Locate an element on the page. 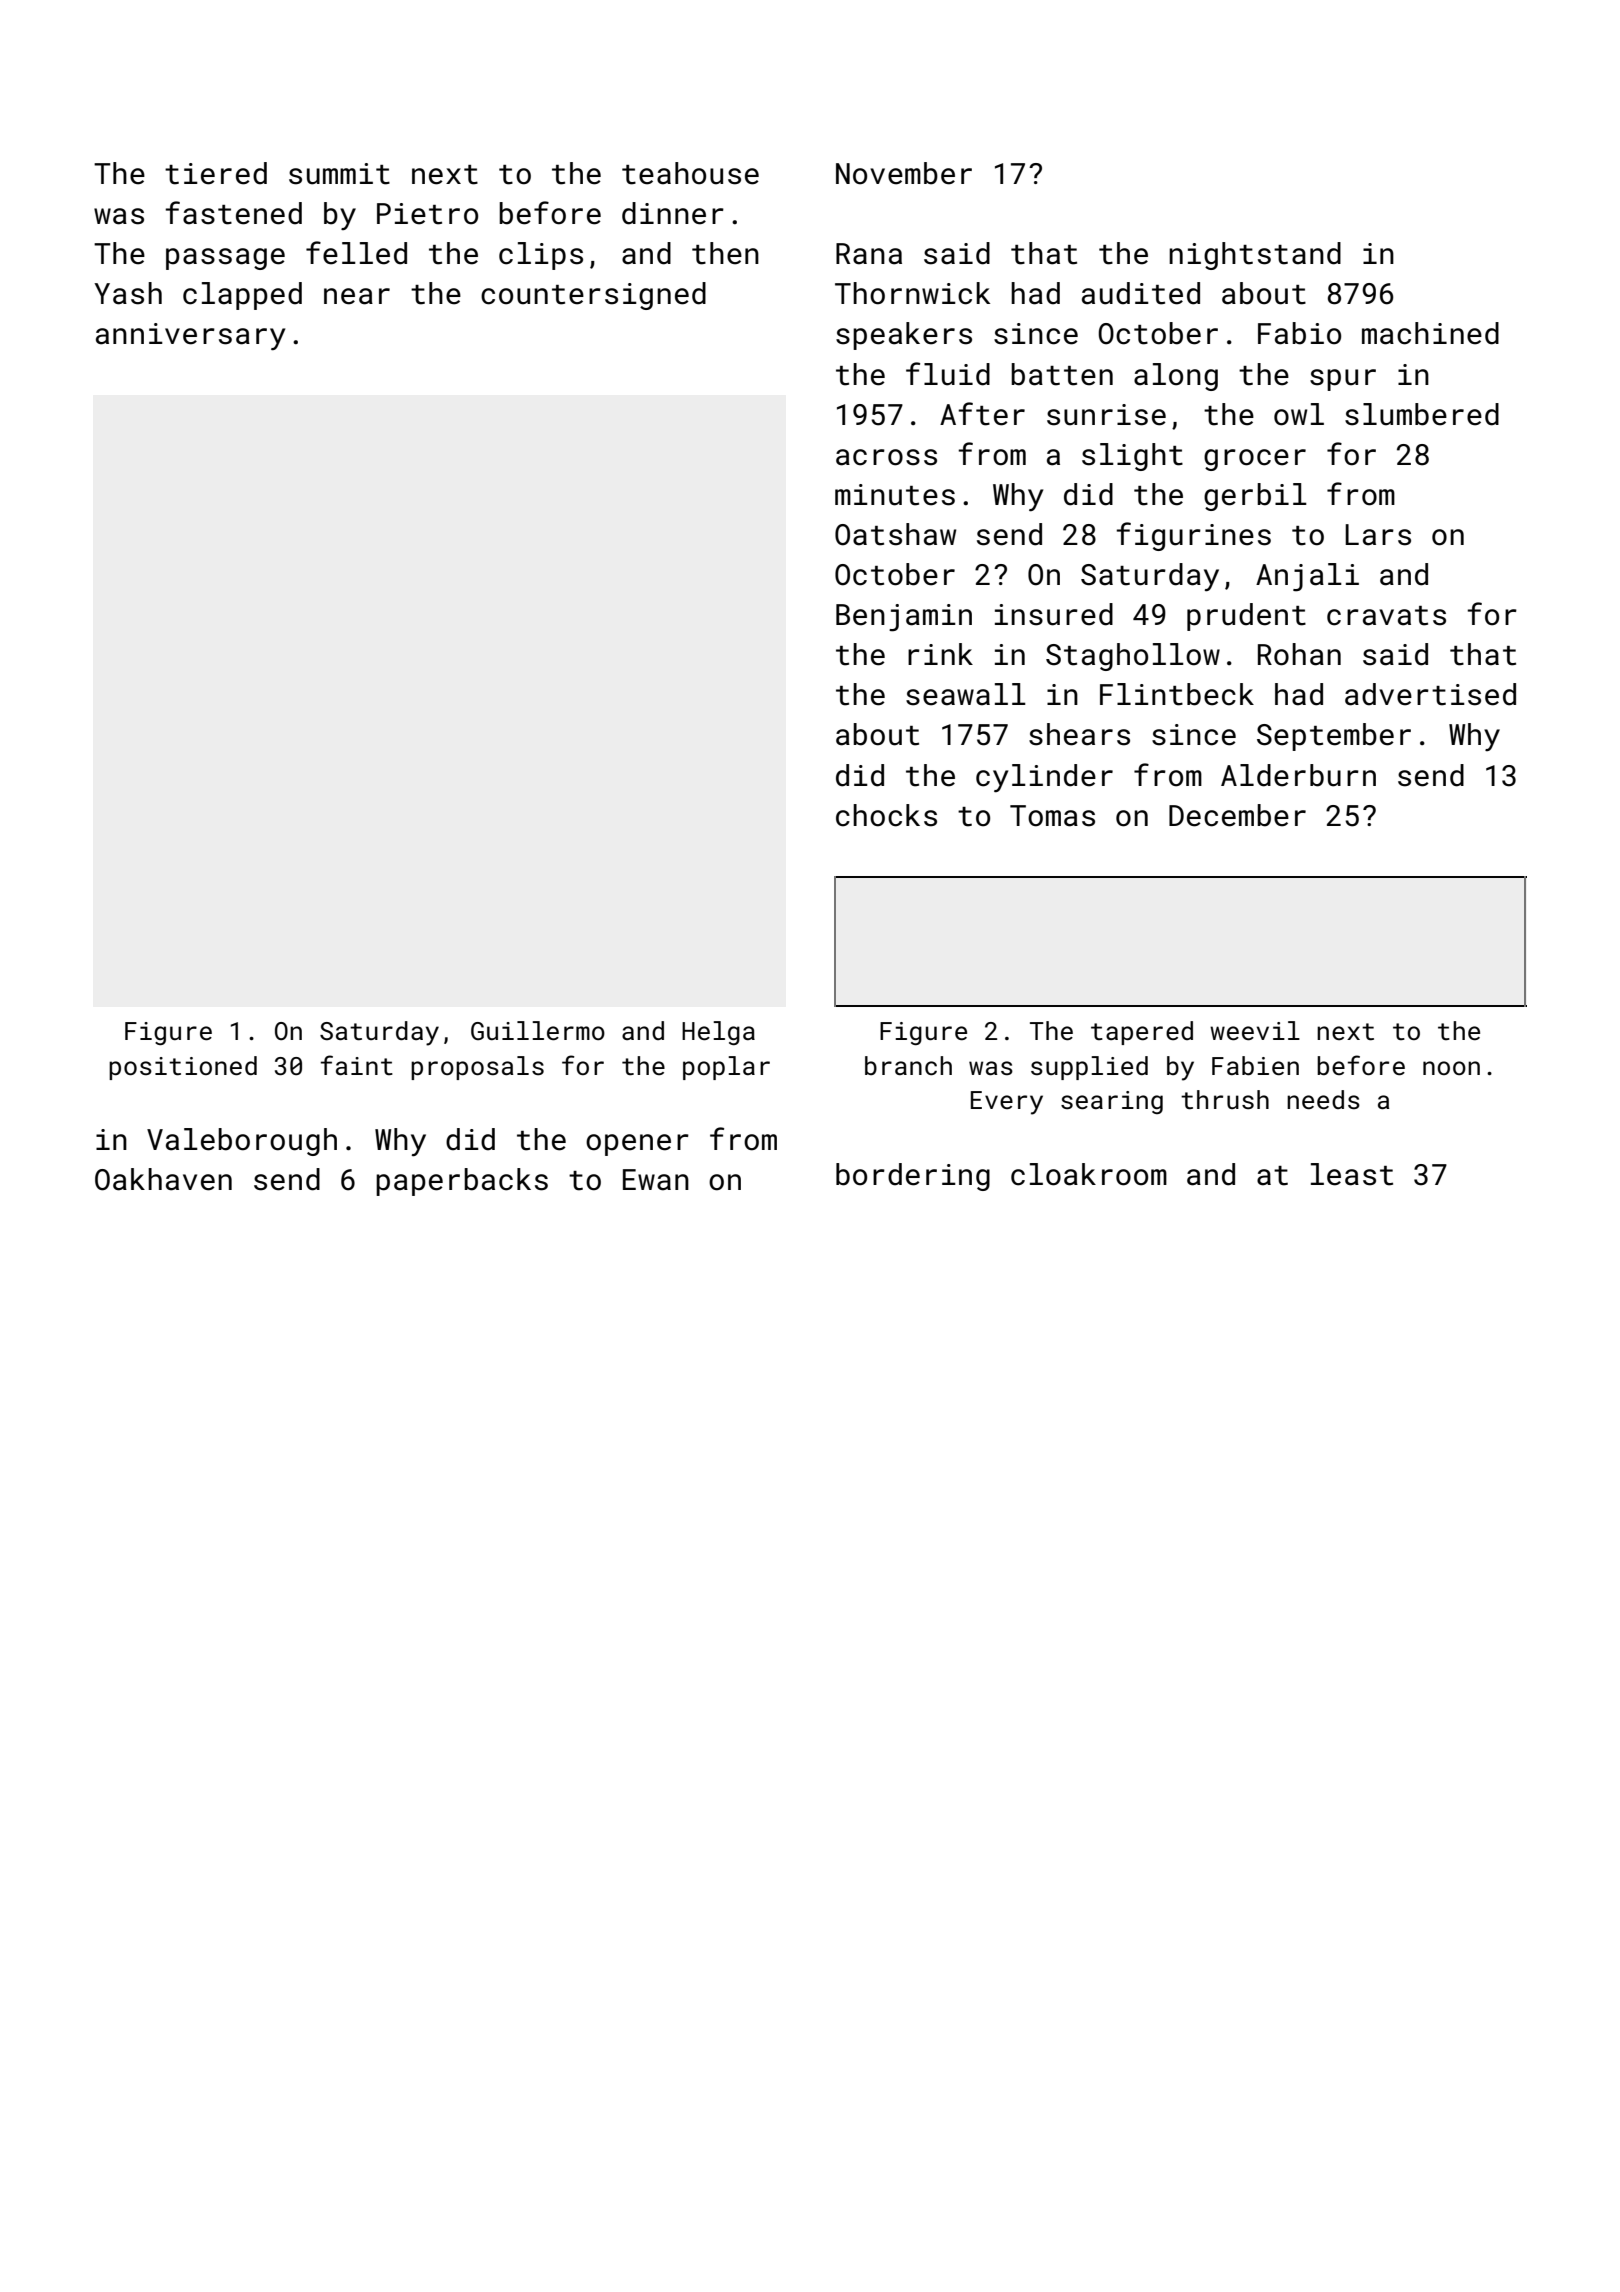 The image size is (1620, 2292). slight is located at coordinates (1132, 457).
